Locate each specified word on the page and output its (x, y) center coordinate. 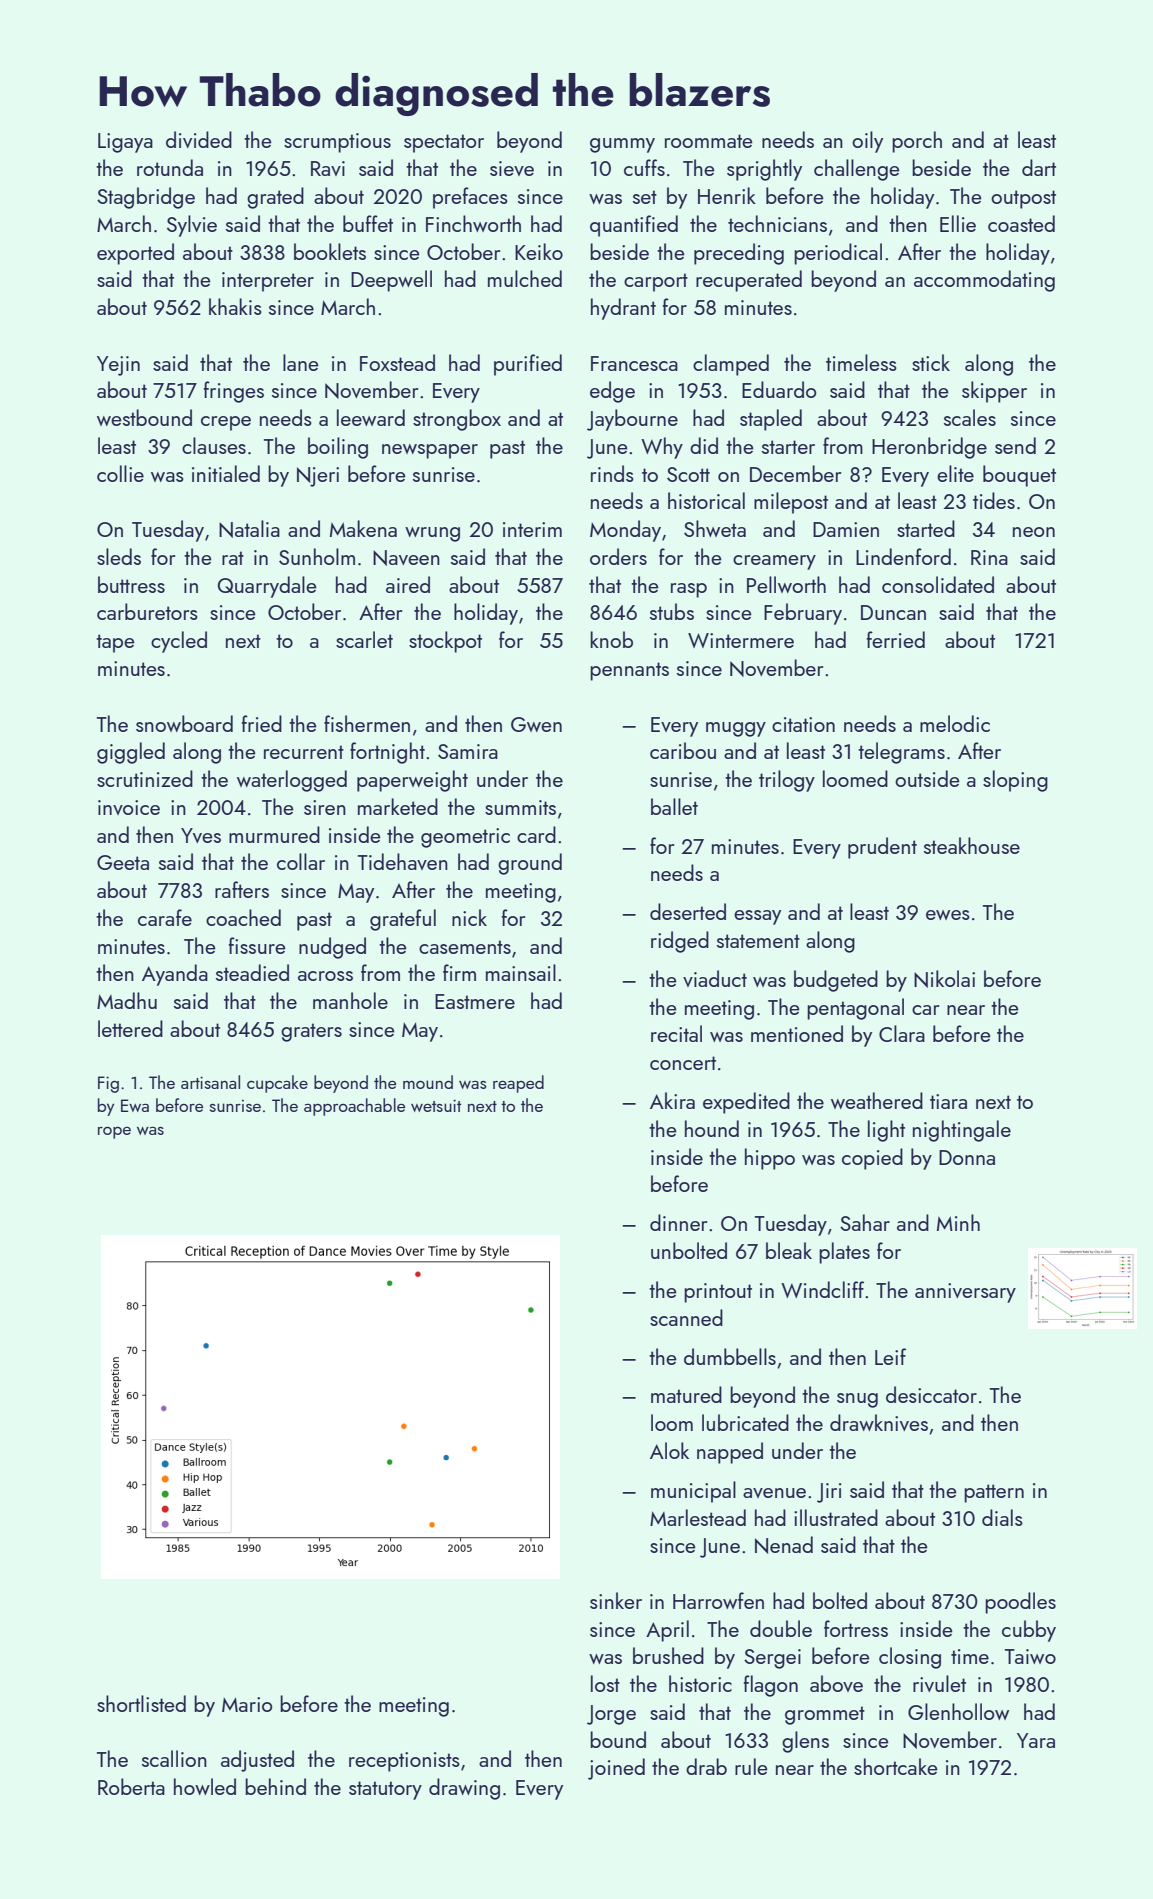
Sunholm (317, 556)
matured (686, 1394)
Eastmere (475, 1001)
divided (199, 139)
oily (867, 142)
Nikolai (944, 979)
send (1015, 445)
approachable (354, 1107)
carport (656, 282)
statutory (385, 1790)
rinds (612, 473)
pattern (994, 1493)
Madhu (127, 1000)
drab (706, 1766)
